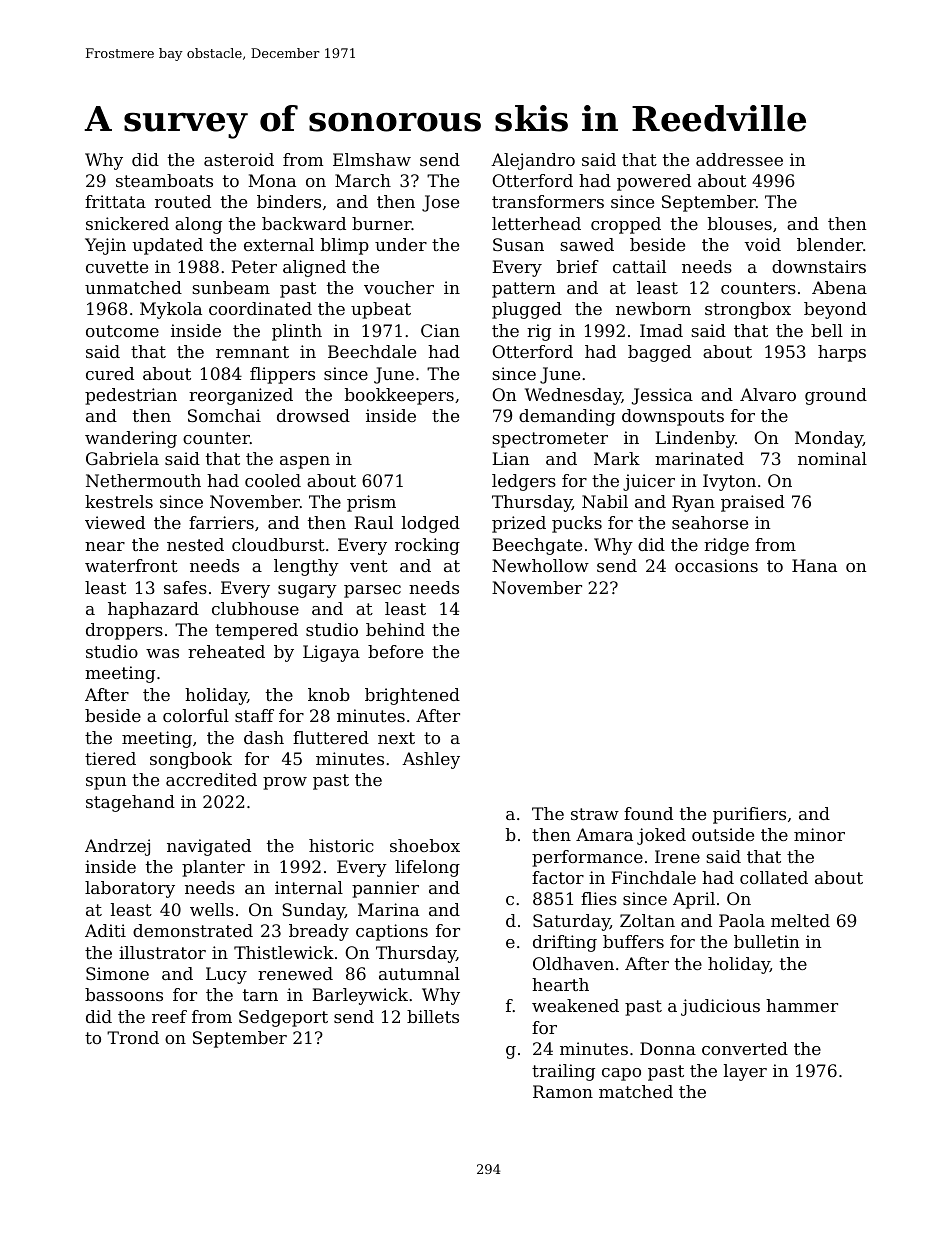  Describe the element at coordinates (739, 159) in the screenshot. I see `addressee` at that location.
